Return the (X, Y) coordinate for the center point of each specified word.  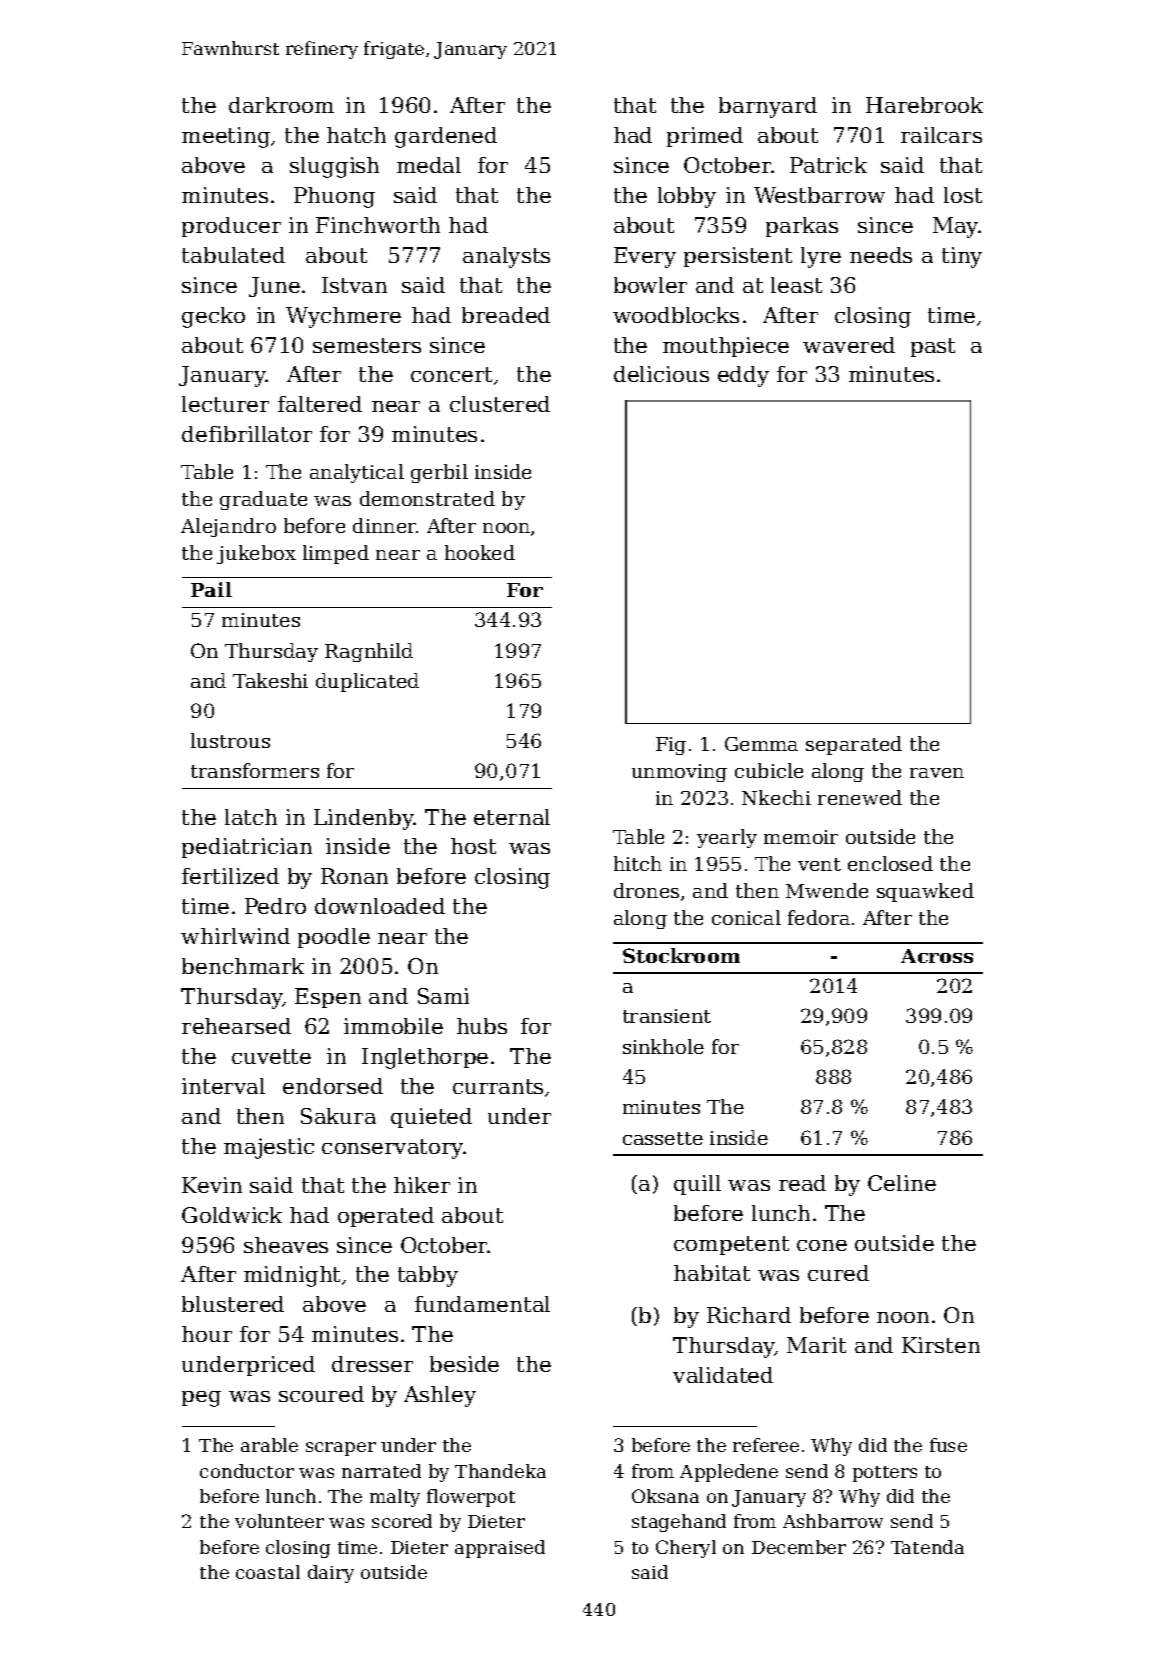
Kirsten (941, 1345)
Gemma (761, 744)
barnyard (768, 107)
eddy (743, 376)
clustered (500, 404)
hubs (482, 1026)
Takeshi (270, 680)
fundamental (482, 1304)
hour (207, 1334)
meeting (226, 137)
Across (937, 956)
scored (402, 1521)
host (473, 846)
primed (705, 137)
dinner (385, 525)
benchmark (243, 966)
